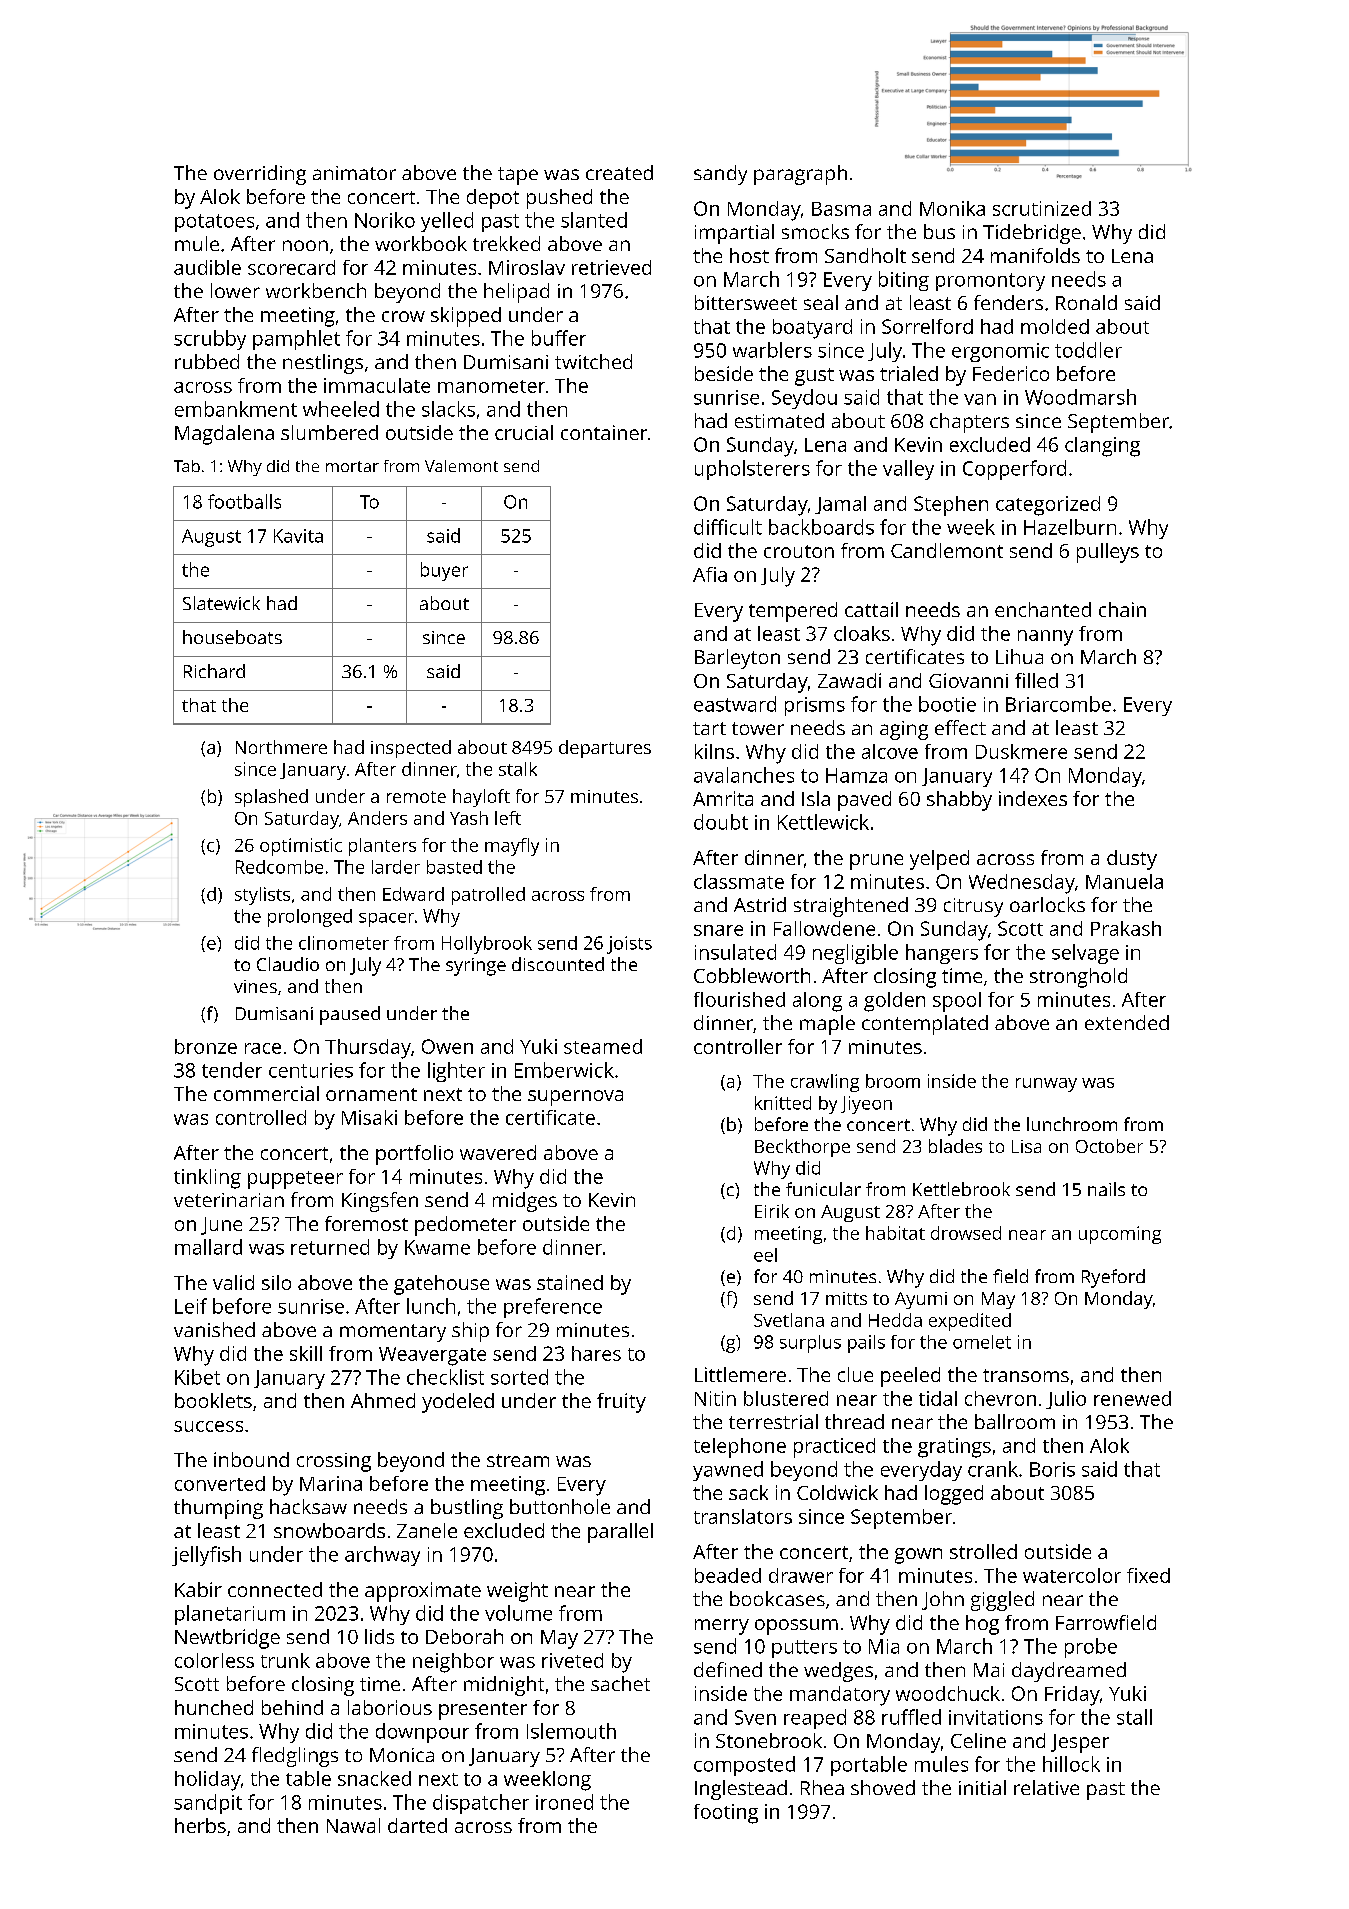 The image size is (1349, 1909). I want to click on footballs, so click(244, 501).
